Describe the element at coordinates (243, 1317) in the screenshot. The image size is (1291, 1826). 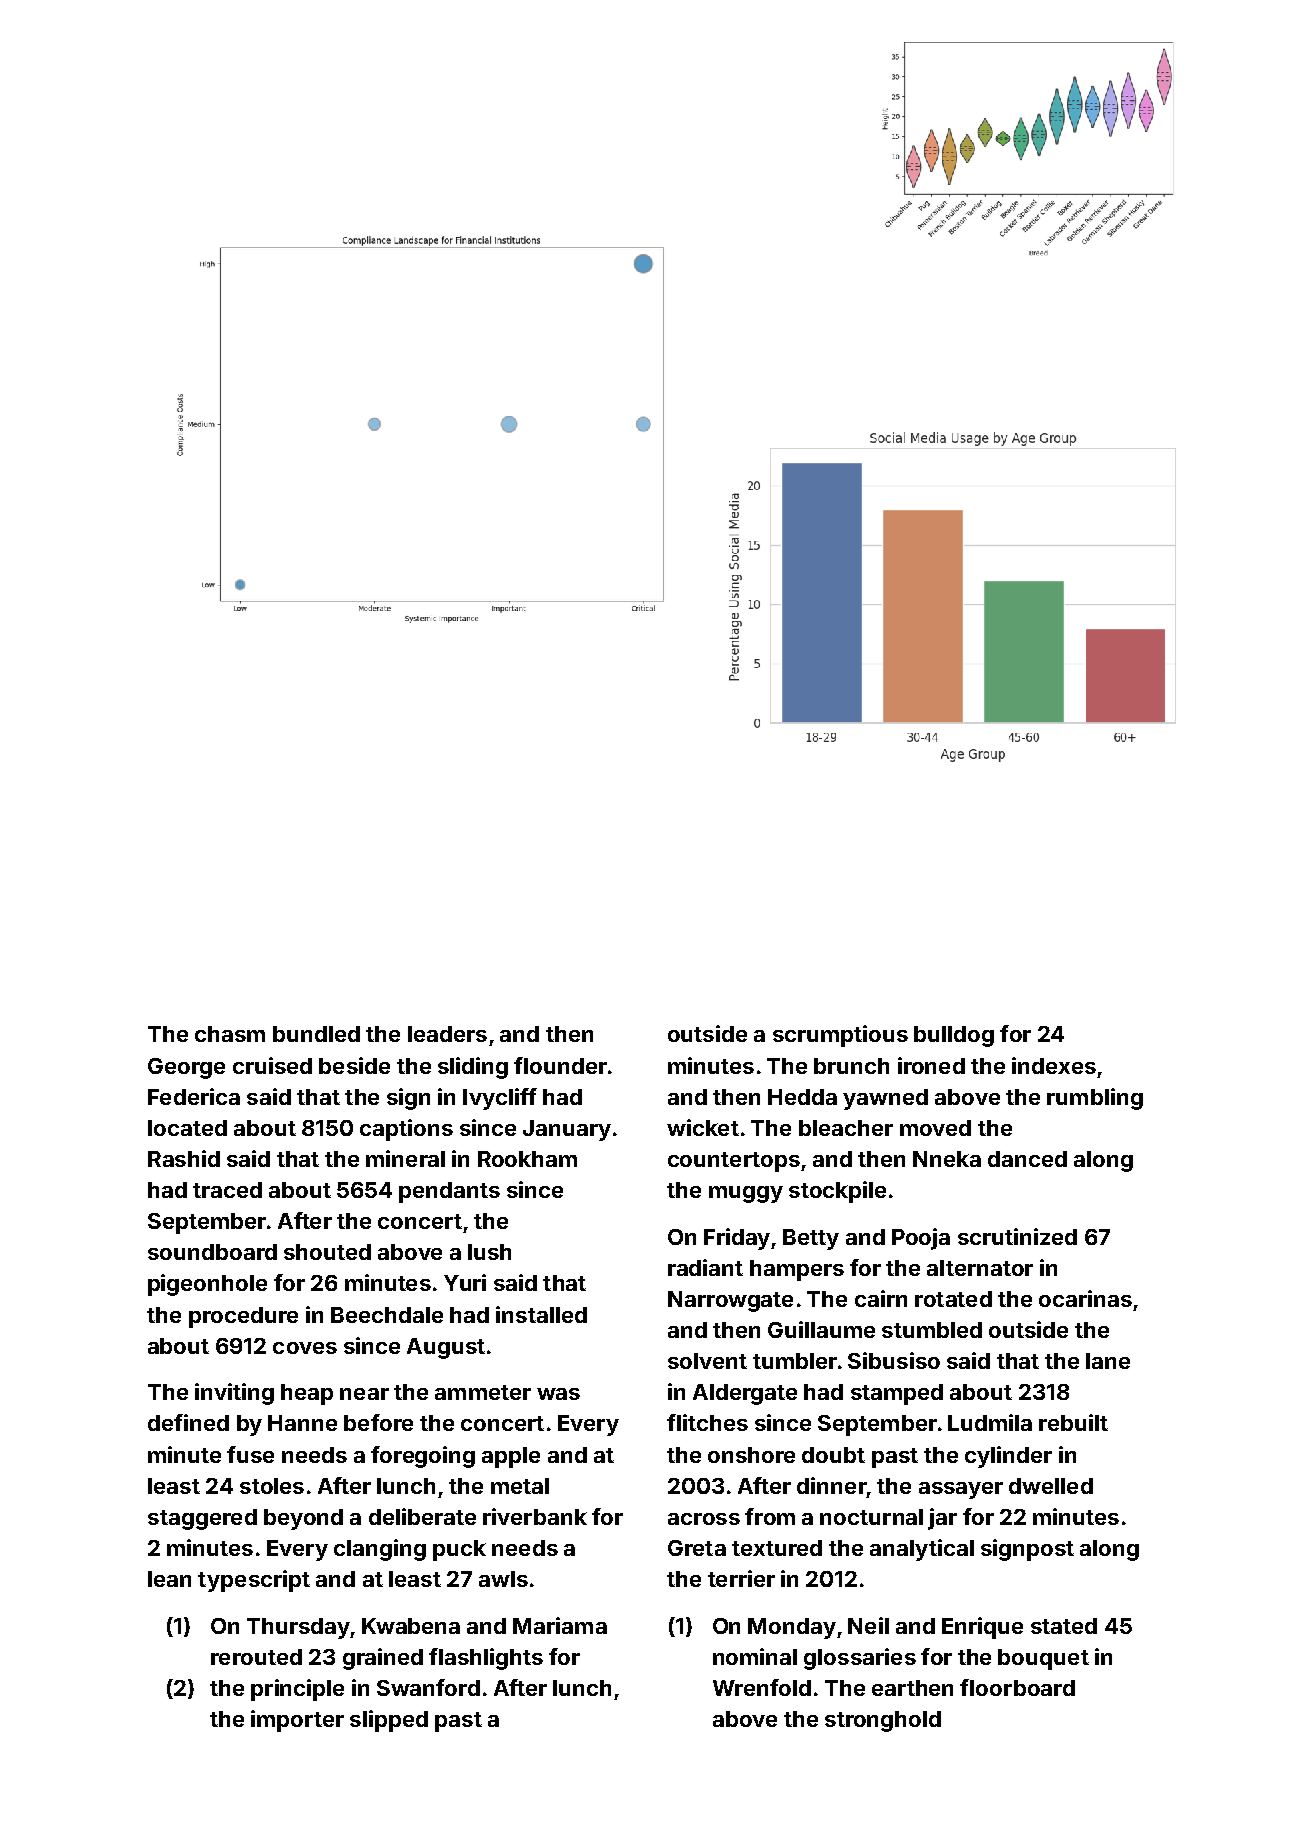
I see `procedure` at that location.
